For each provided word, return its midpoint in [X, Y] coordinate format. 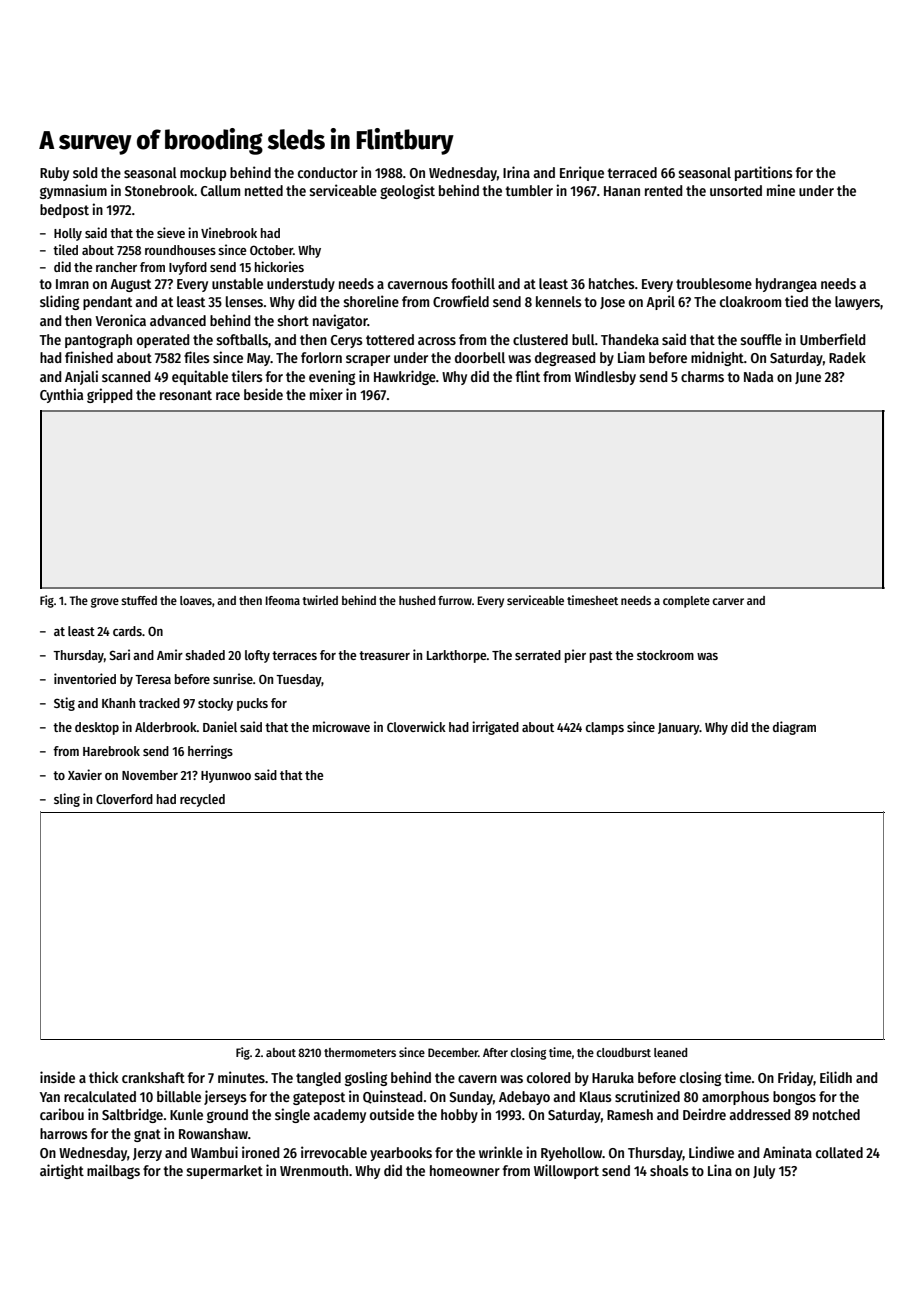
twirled [320, 600]
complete [686, 602]
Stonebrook [159, 190]
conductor [328, 172]
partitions [764, 173]
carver [728, 601]
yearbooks [401, 1154]
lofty [257, 656]
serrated [538, 655]
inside [57, 1077]
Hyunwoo [226, 777]
